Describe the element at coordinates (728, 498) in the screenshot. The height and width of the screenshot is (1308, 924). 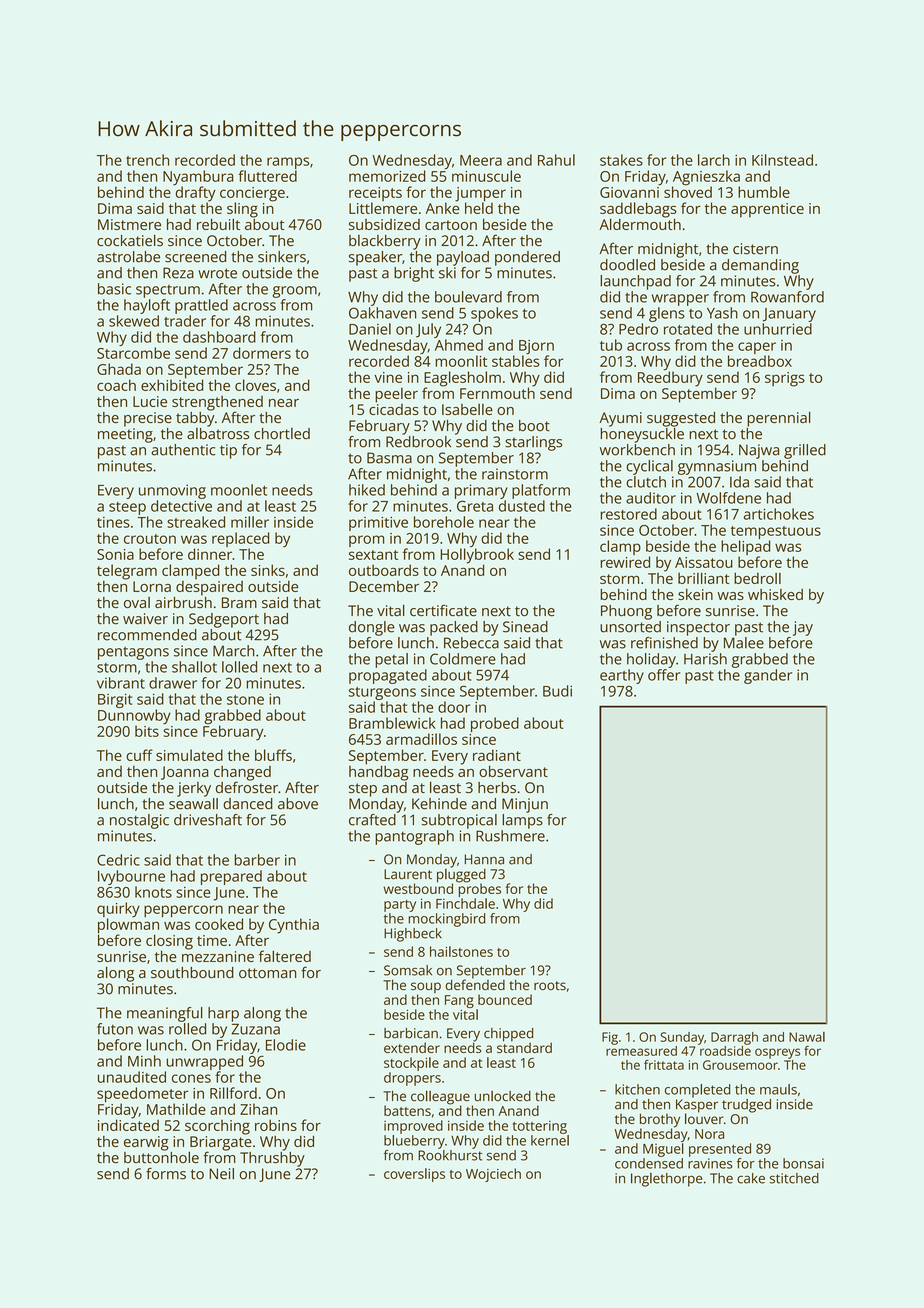
I see `Wolfdene` at that location.
